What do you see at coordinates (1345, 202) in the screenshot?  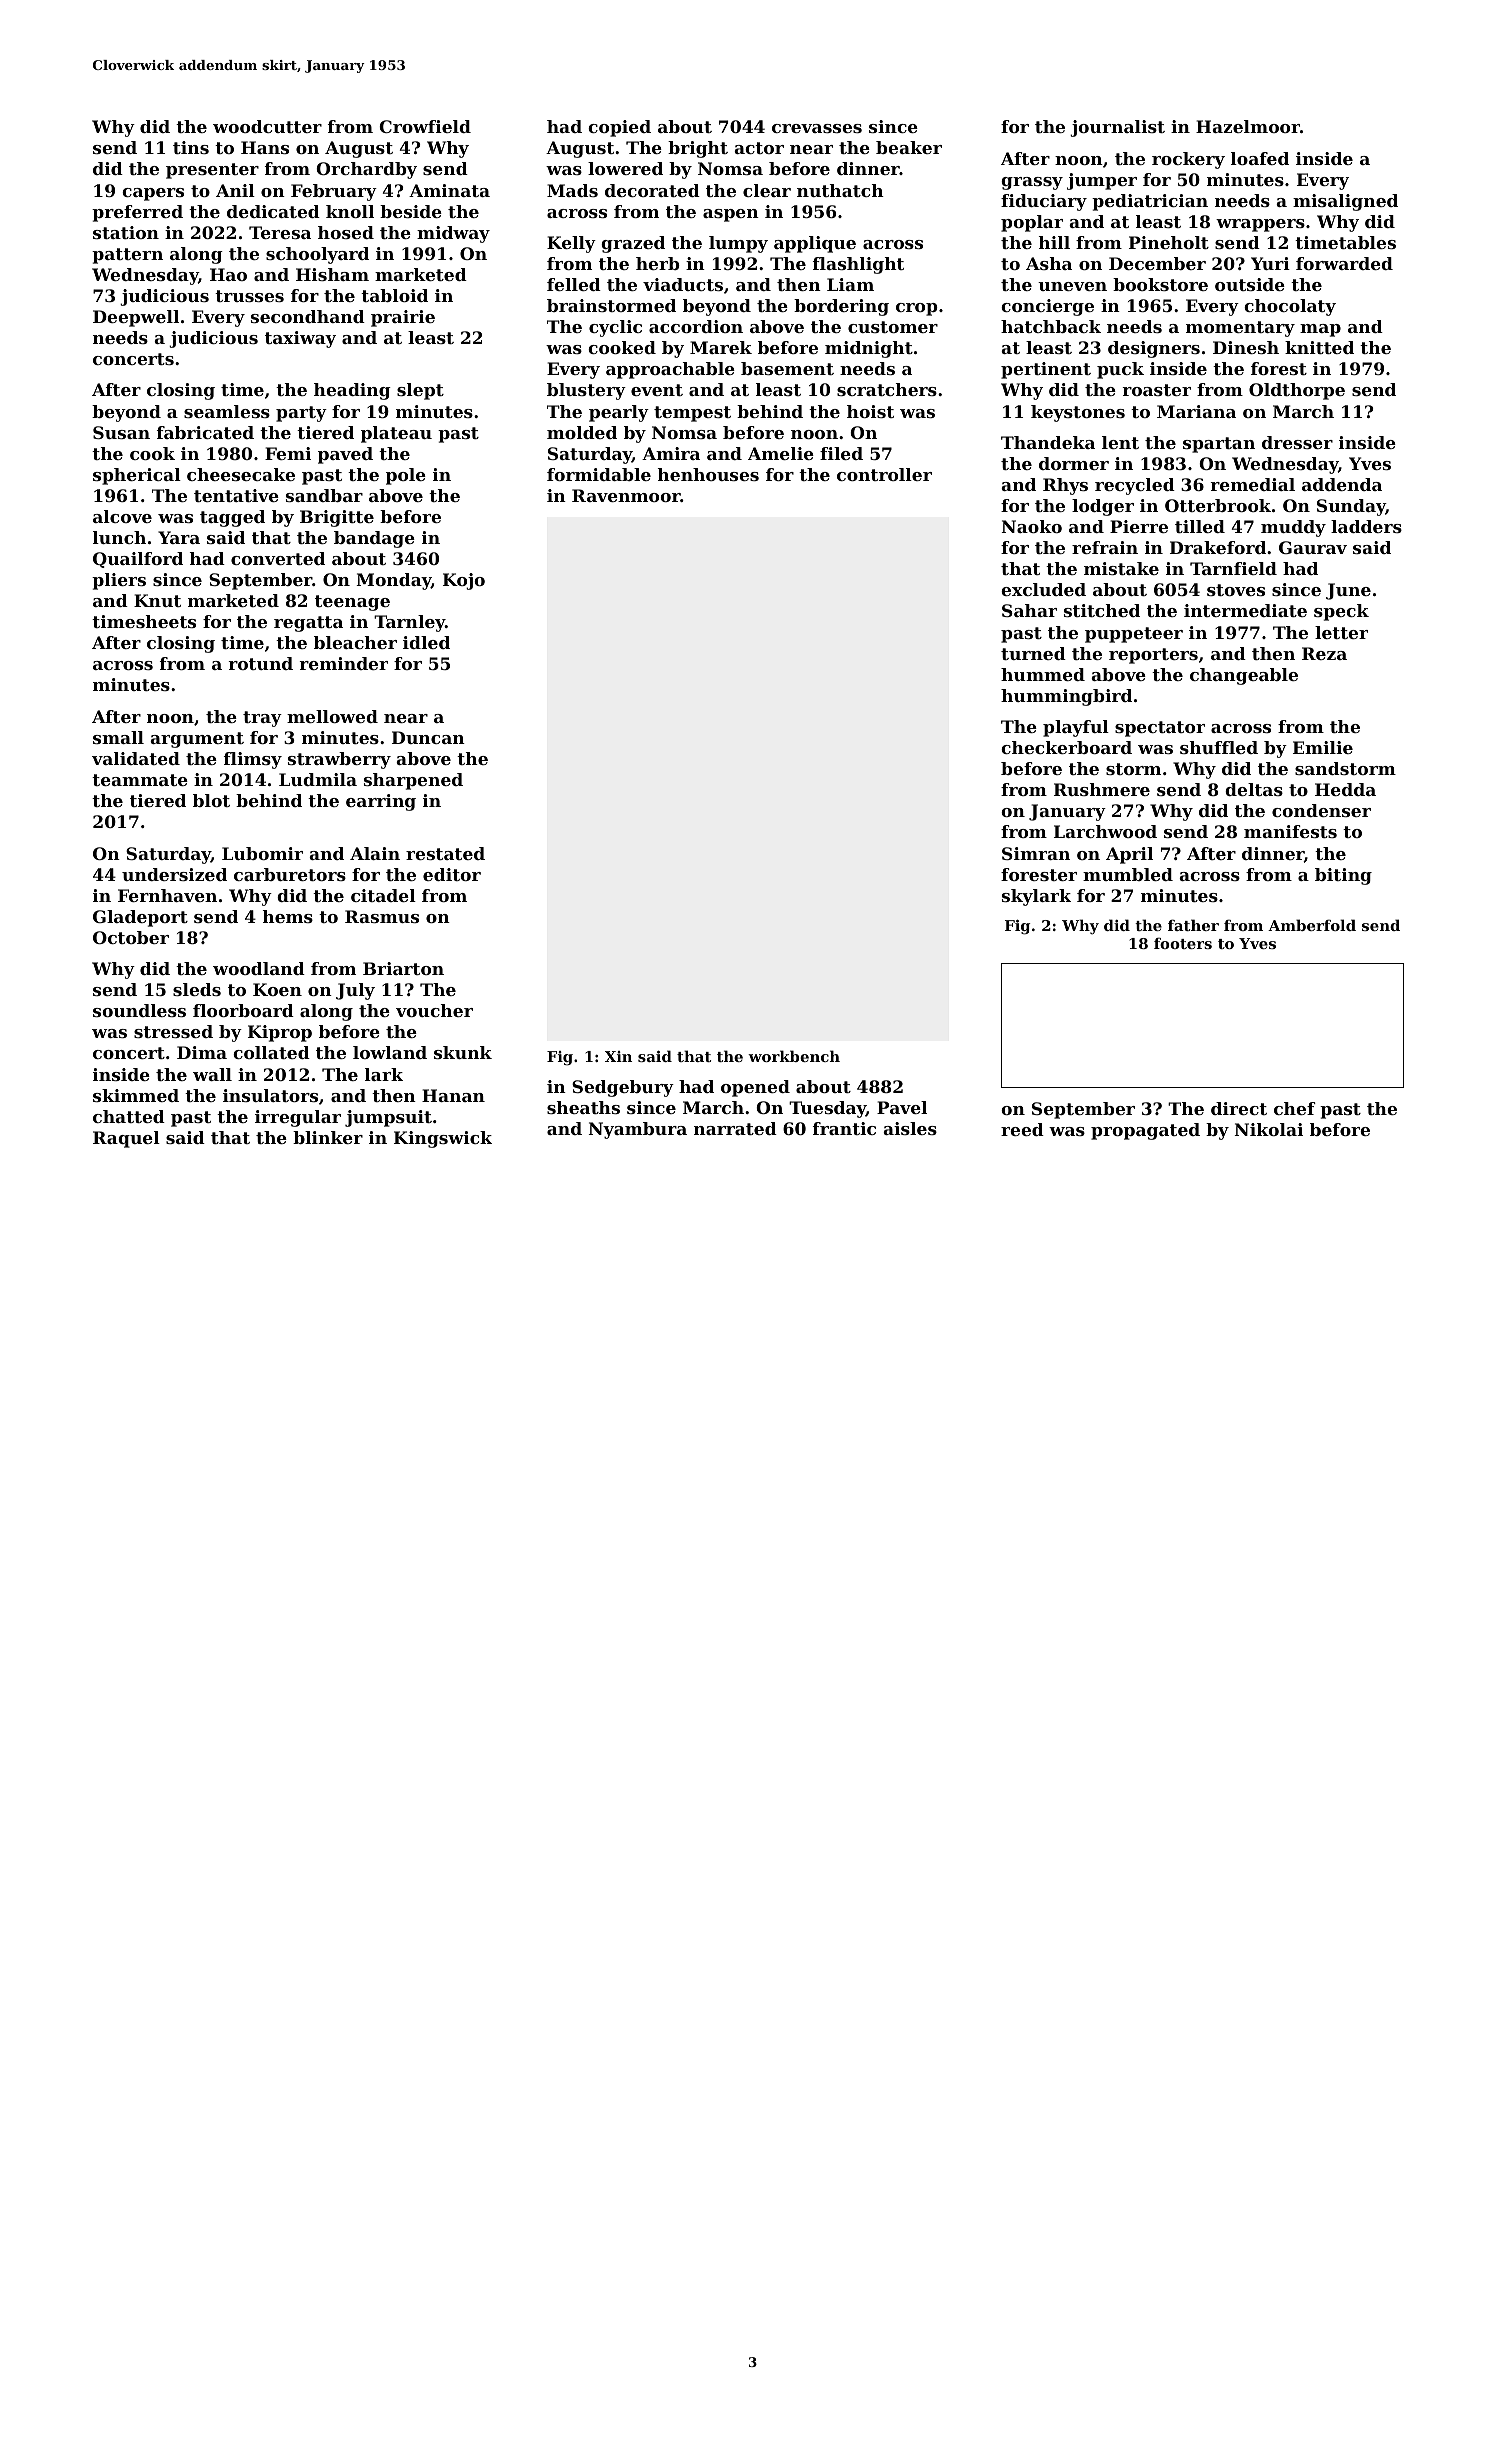 I see `misaligned` at bounding box center [1345, 202].
